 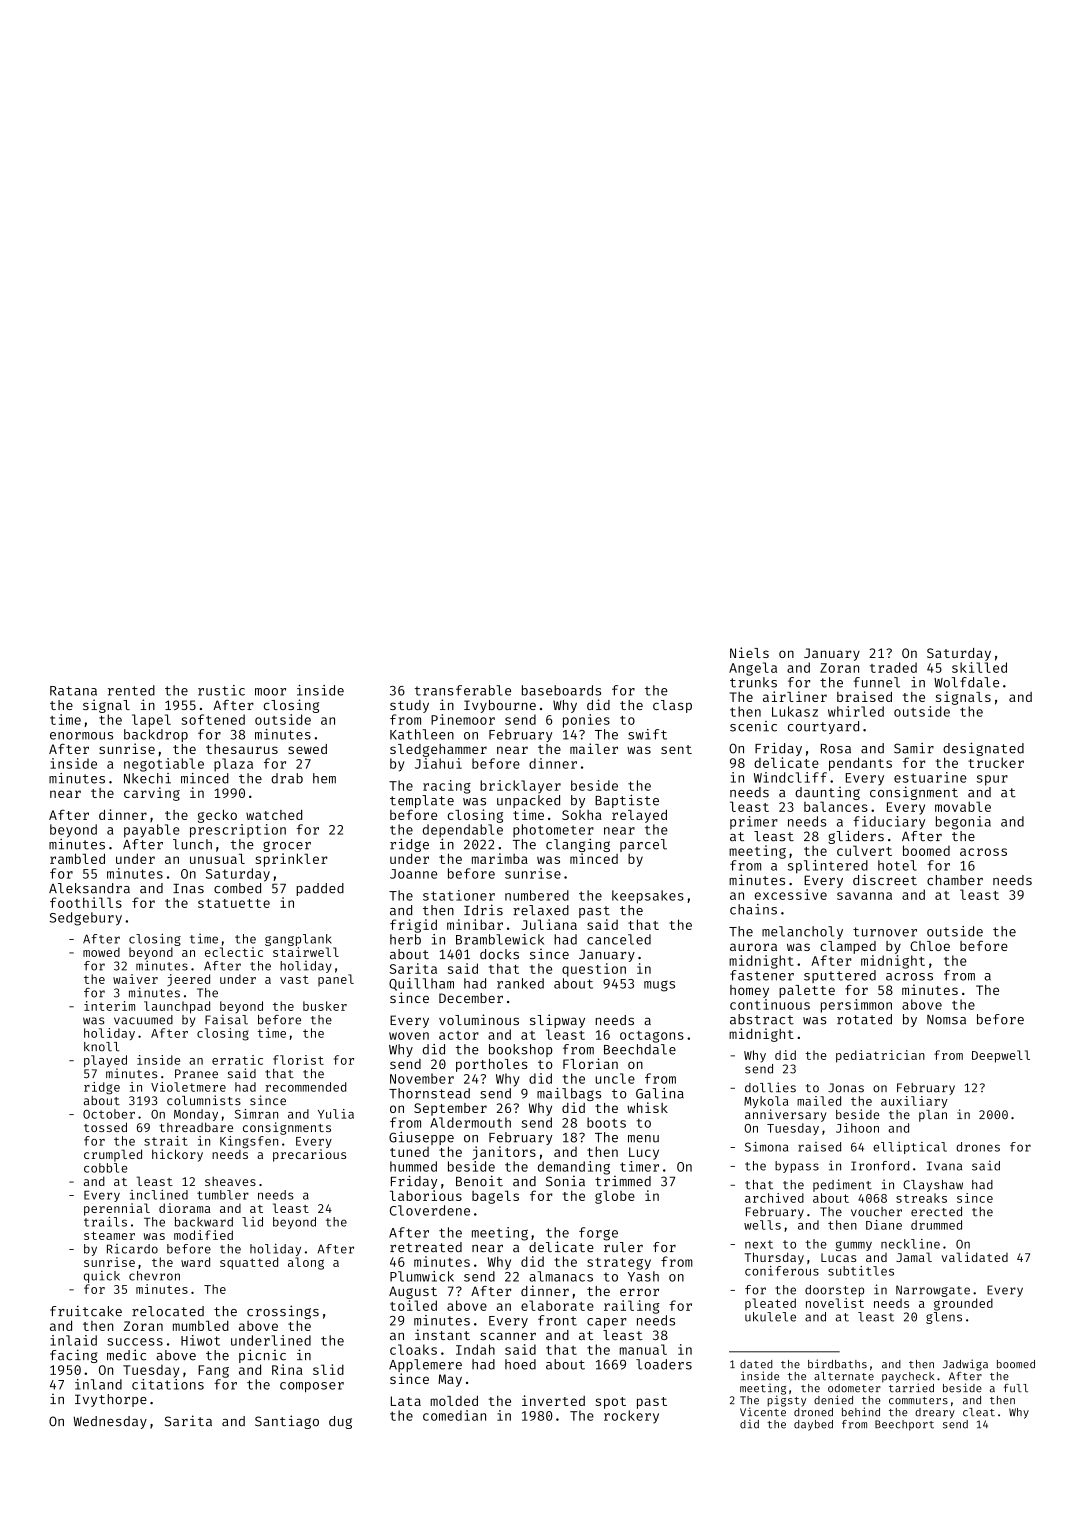 I want to click on keepsakes, so click(x=648, y=897).
